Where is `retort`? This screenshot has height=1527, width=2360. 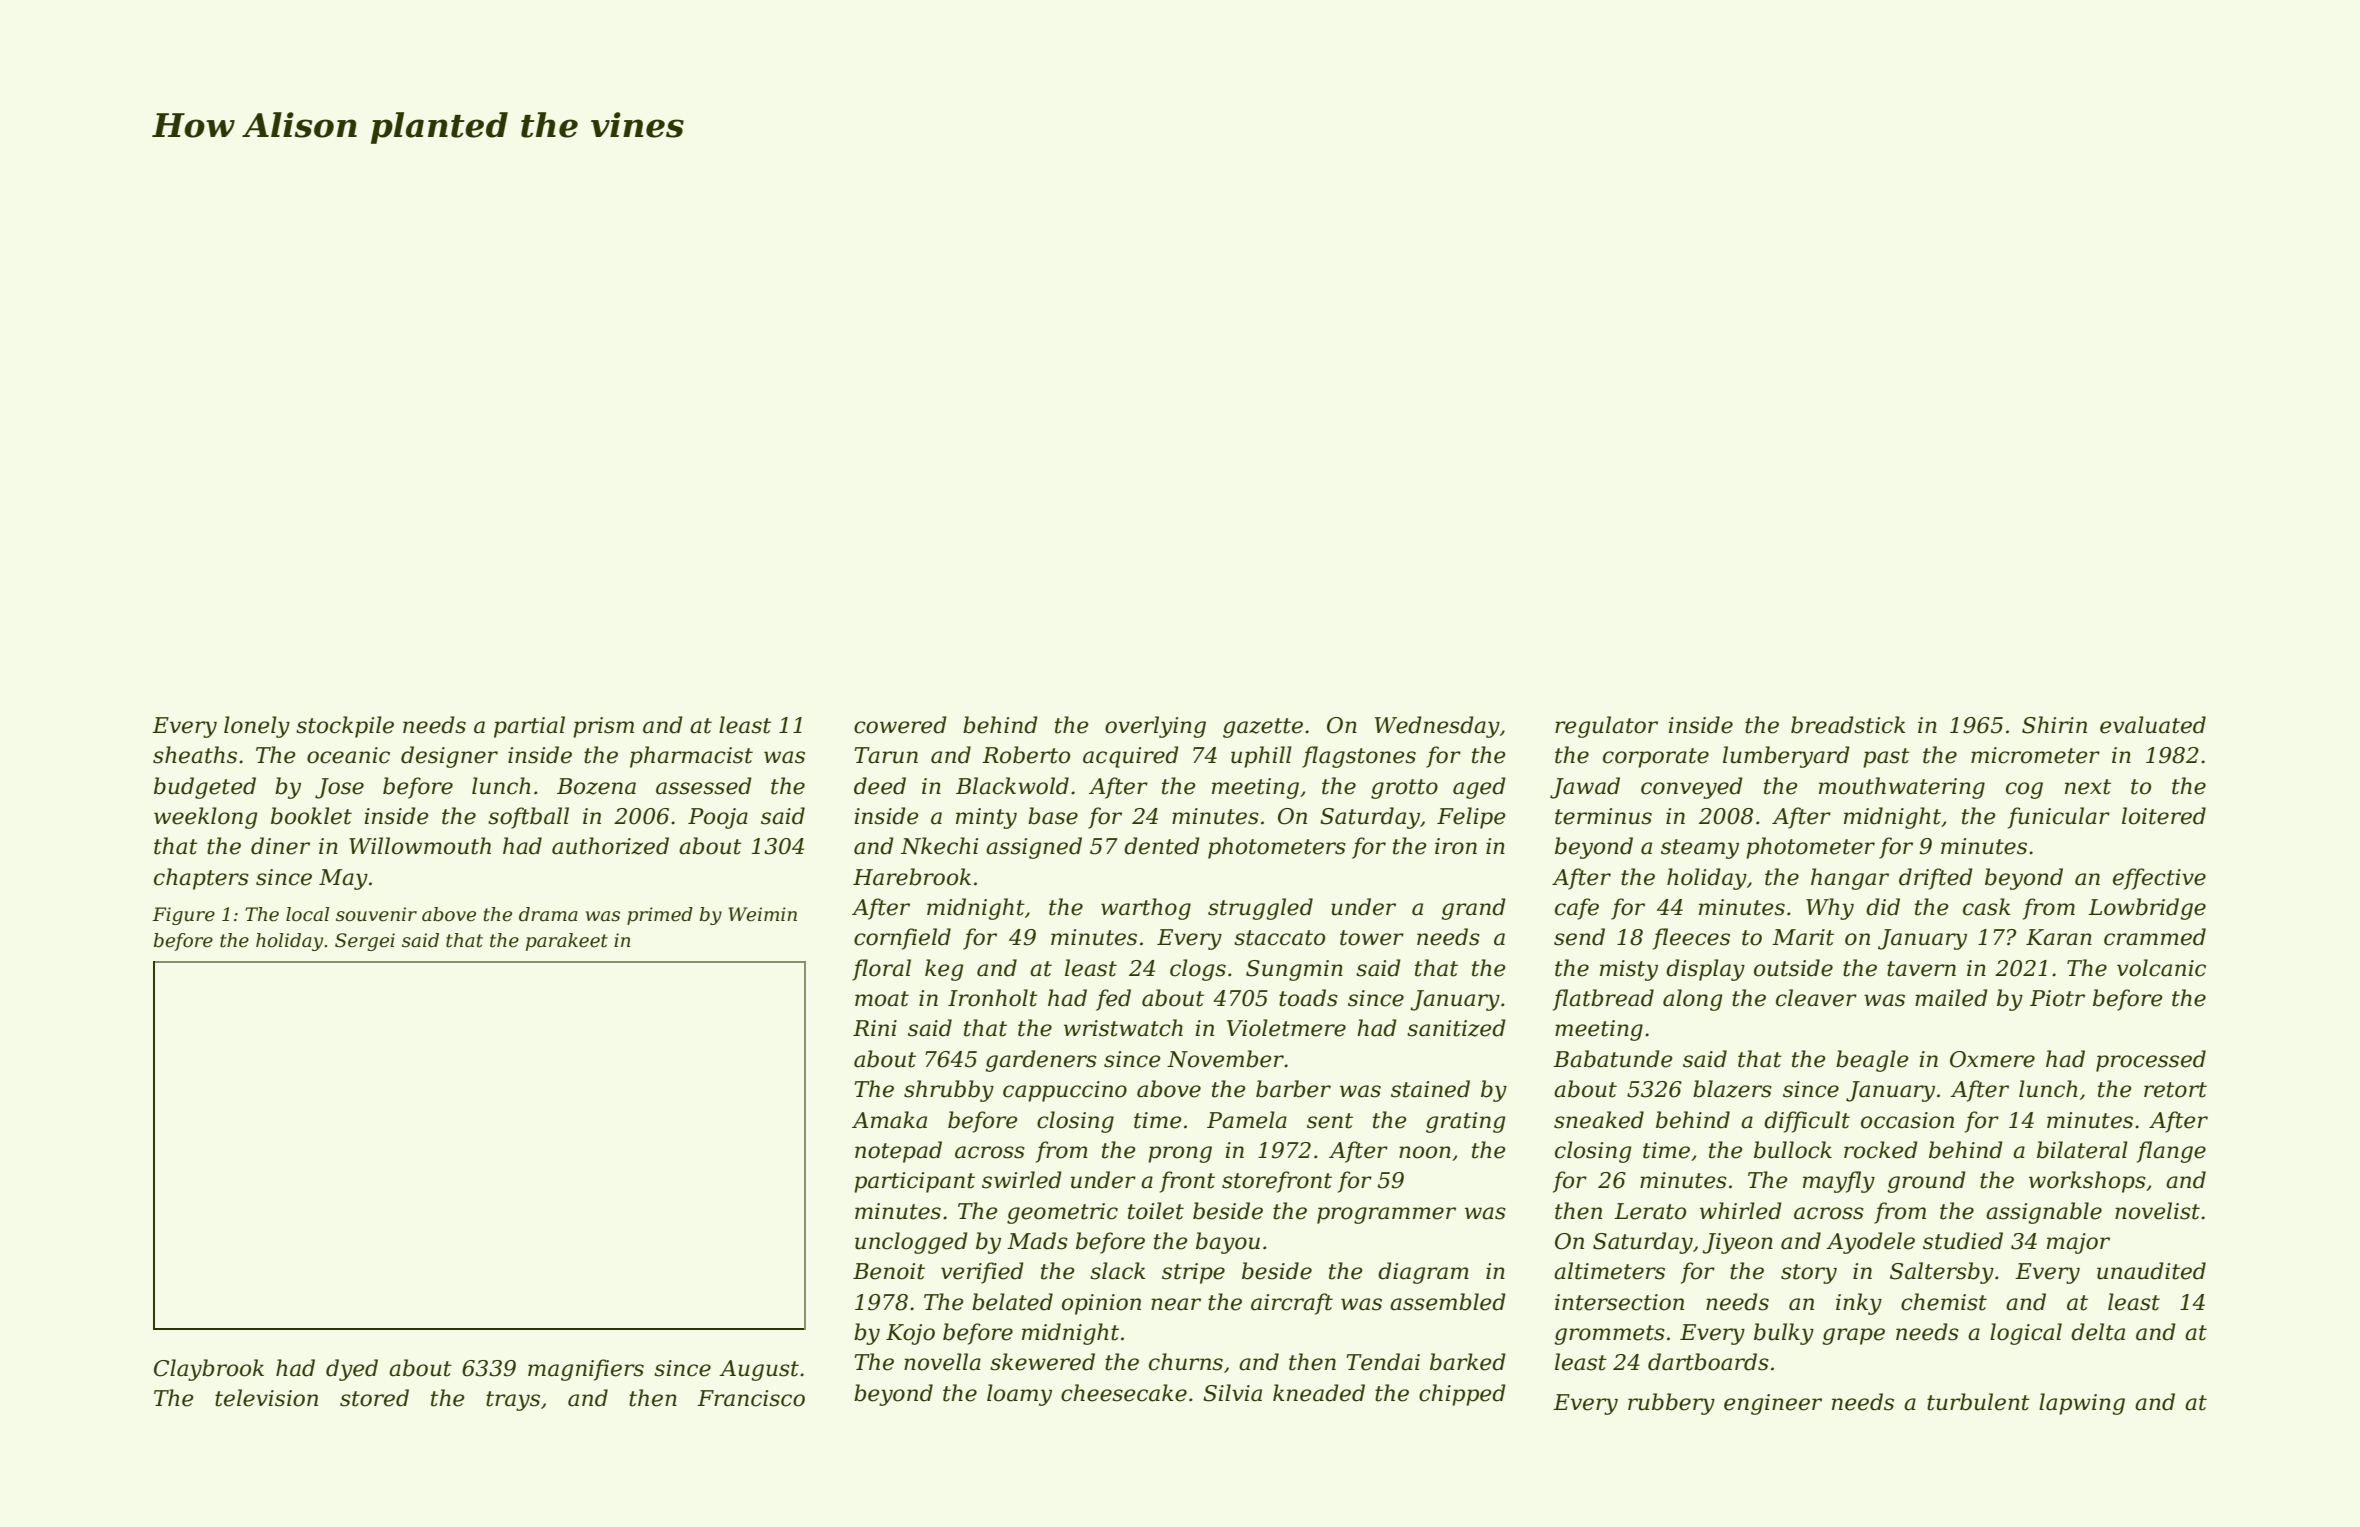
retort is located at coordinates (2175, 1090).
